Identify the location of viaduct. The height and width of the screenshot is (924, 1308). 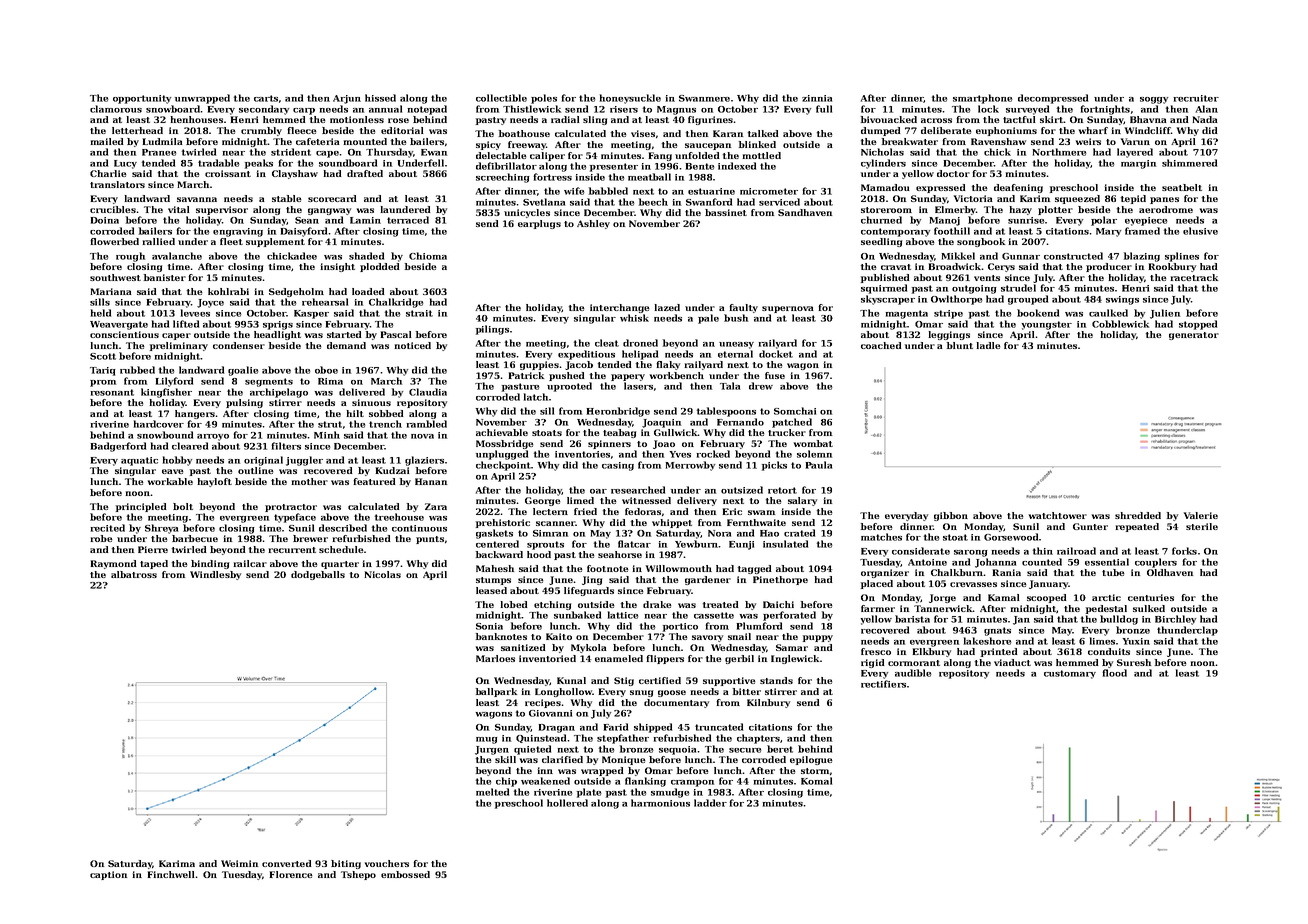
(1012, 662).
